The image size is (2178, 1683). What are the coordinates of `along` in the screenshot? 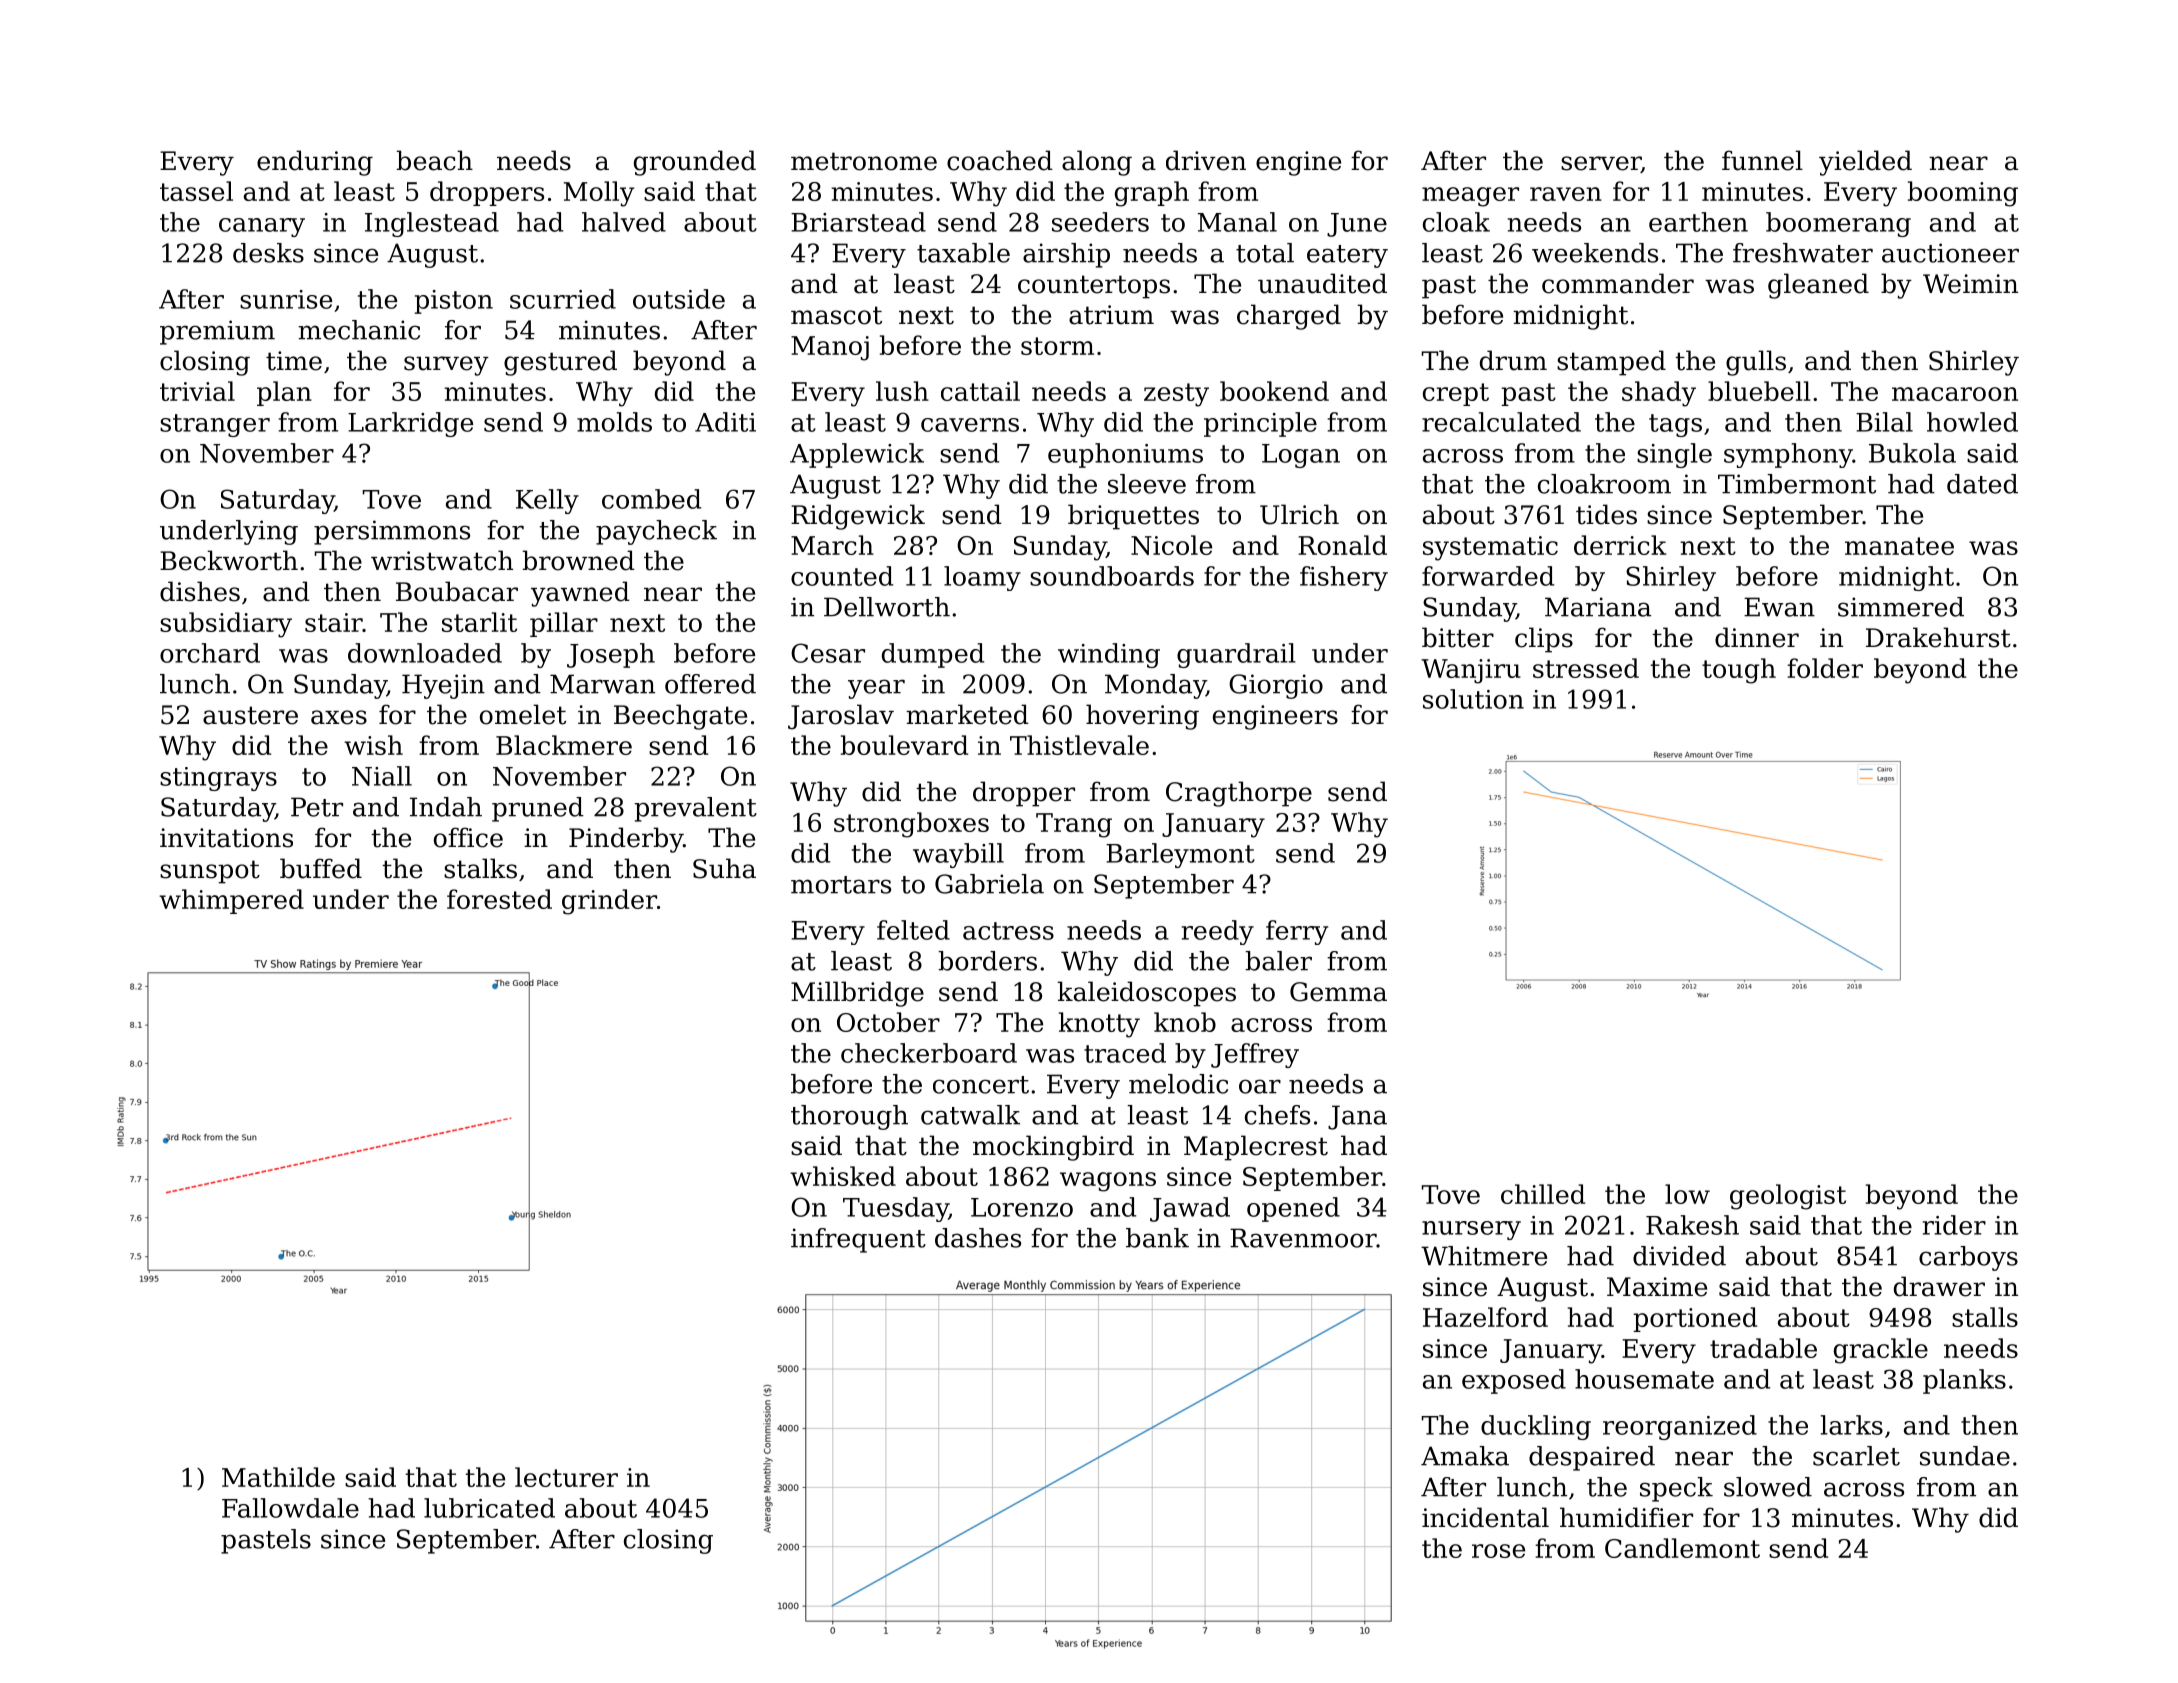 It's located at (1097, 163).
